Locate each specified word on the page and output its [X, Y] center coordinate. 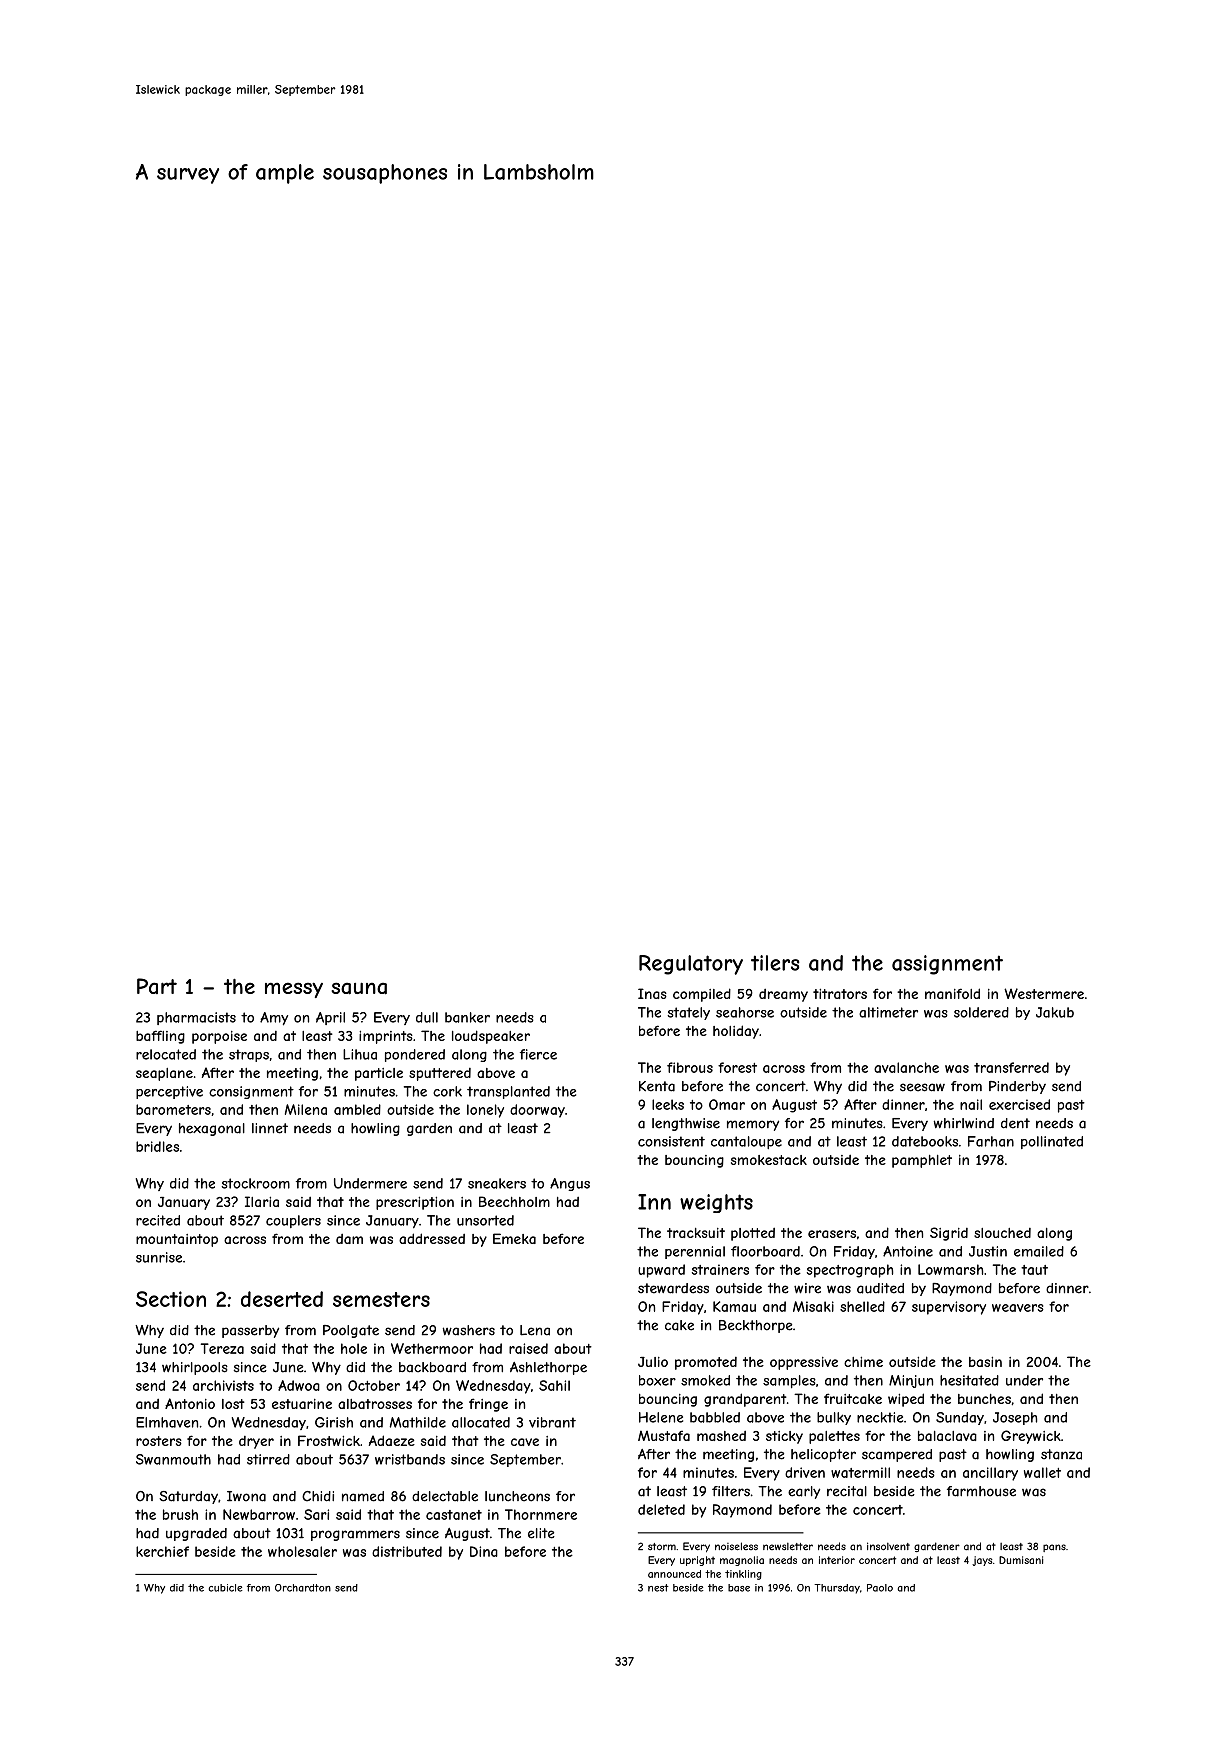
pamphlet [922, 1161]
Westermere [1044, 993]
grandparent [745, 1400]
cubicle [225, 1588]
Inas [652, 993]
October [374, 1385]
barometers [173, 1109]
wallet [1042, 1472]
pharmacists [196, 1018]
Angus [570, 1184]
